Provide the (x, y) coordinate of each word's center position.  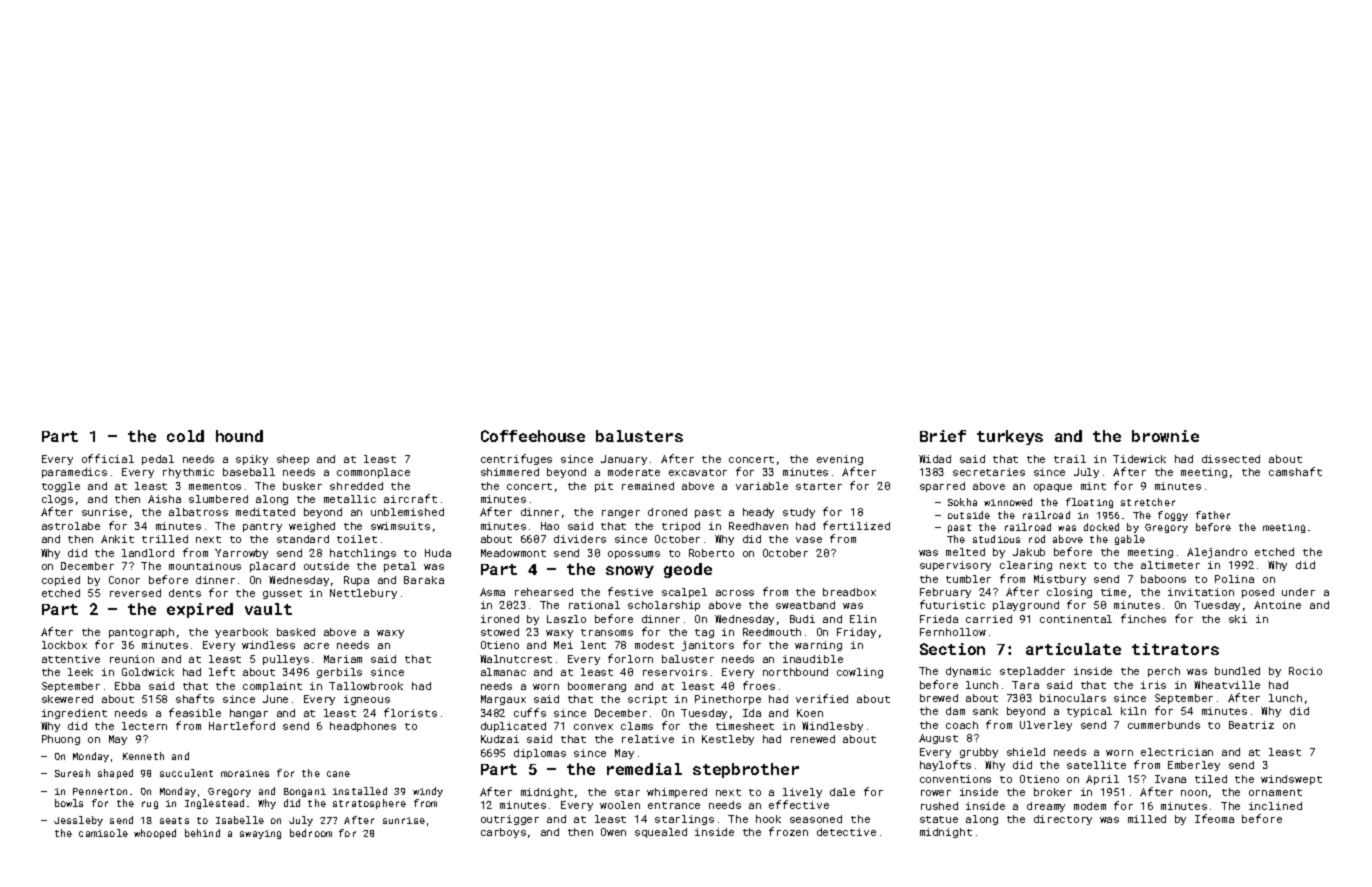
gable (1130, 540)
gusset (282, 594)
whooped (155, 834)
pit (604, 487)
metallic (350, 499)
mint (1093, 486)
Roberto (711, 553)
